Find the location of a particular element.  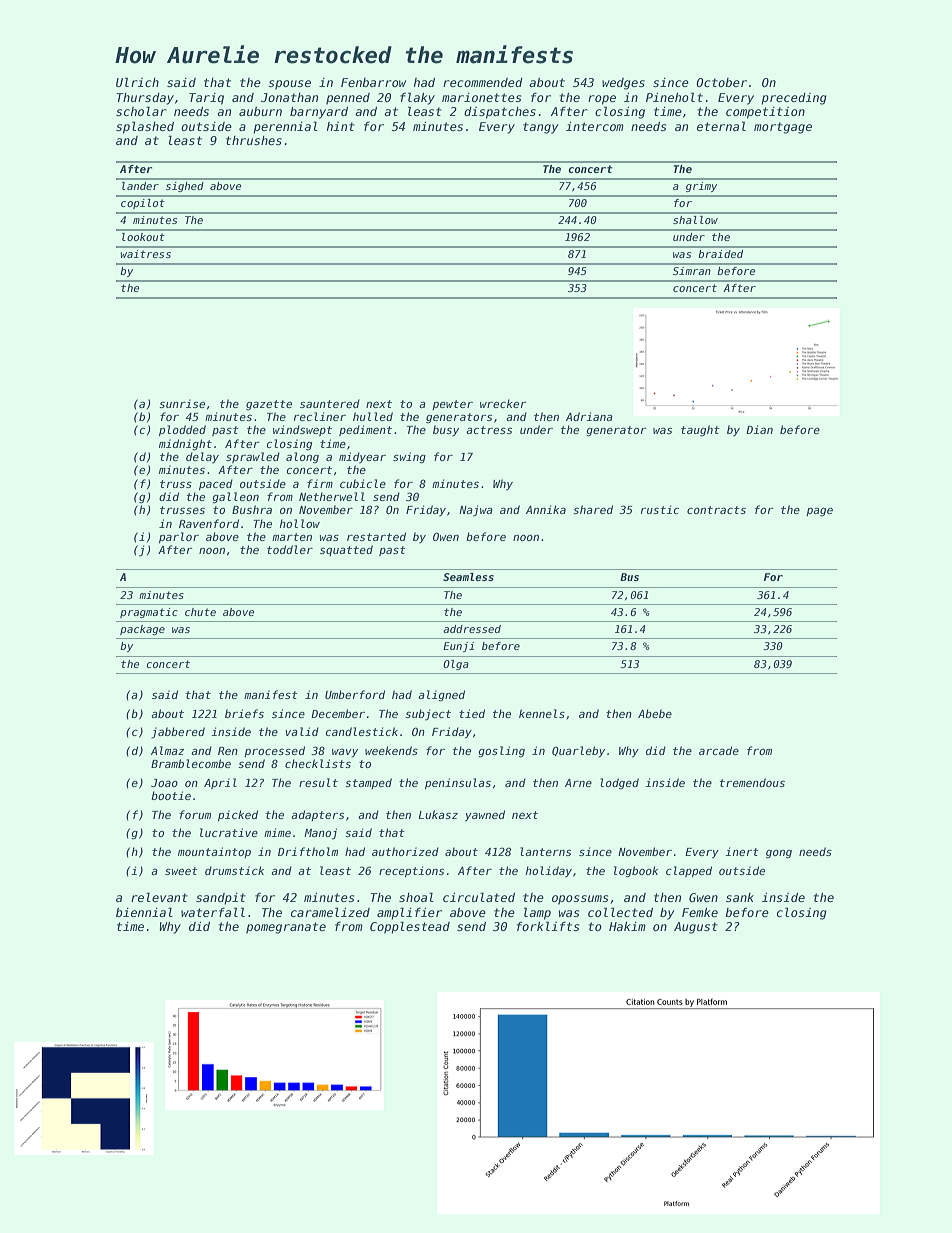

wrecker is located at coordinates (503, 403).
